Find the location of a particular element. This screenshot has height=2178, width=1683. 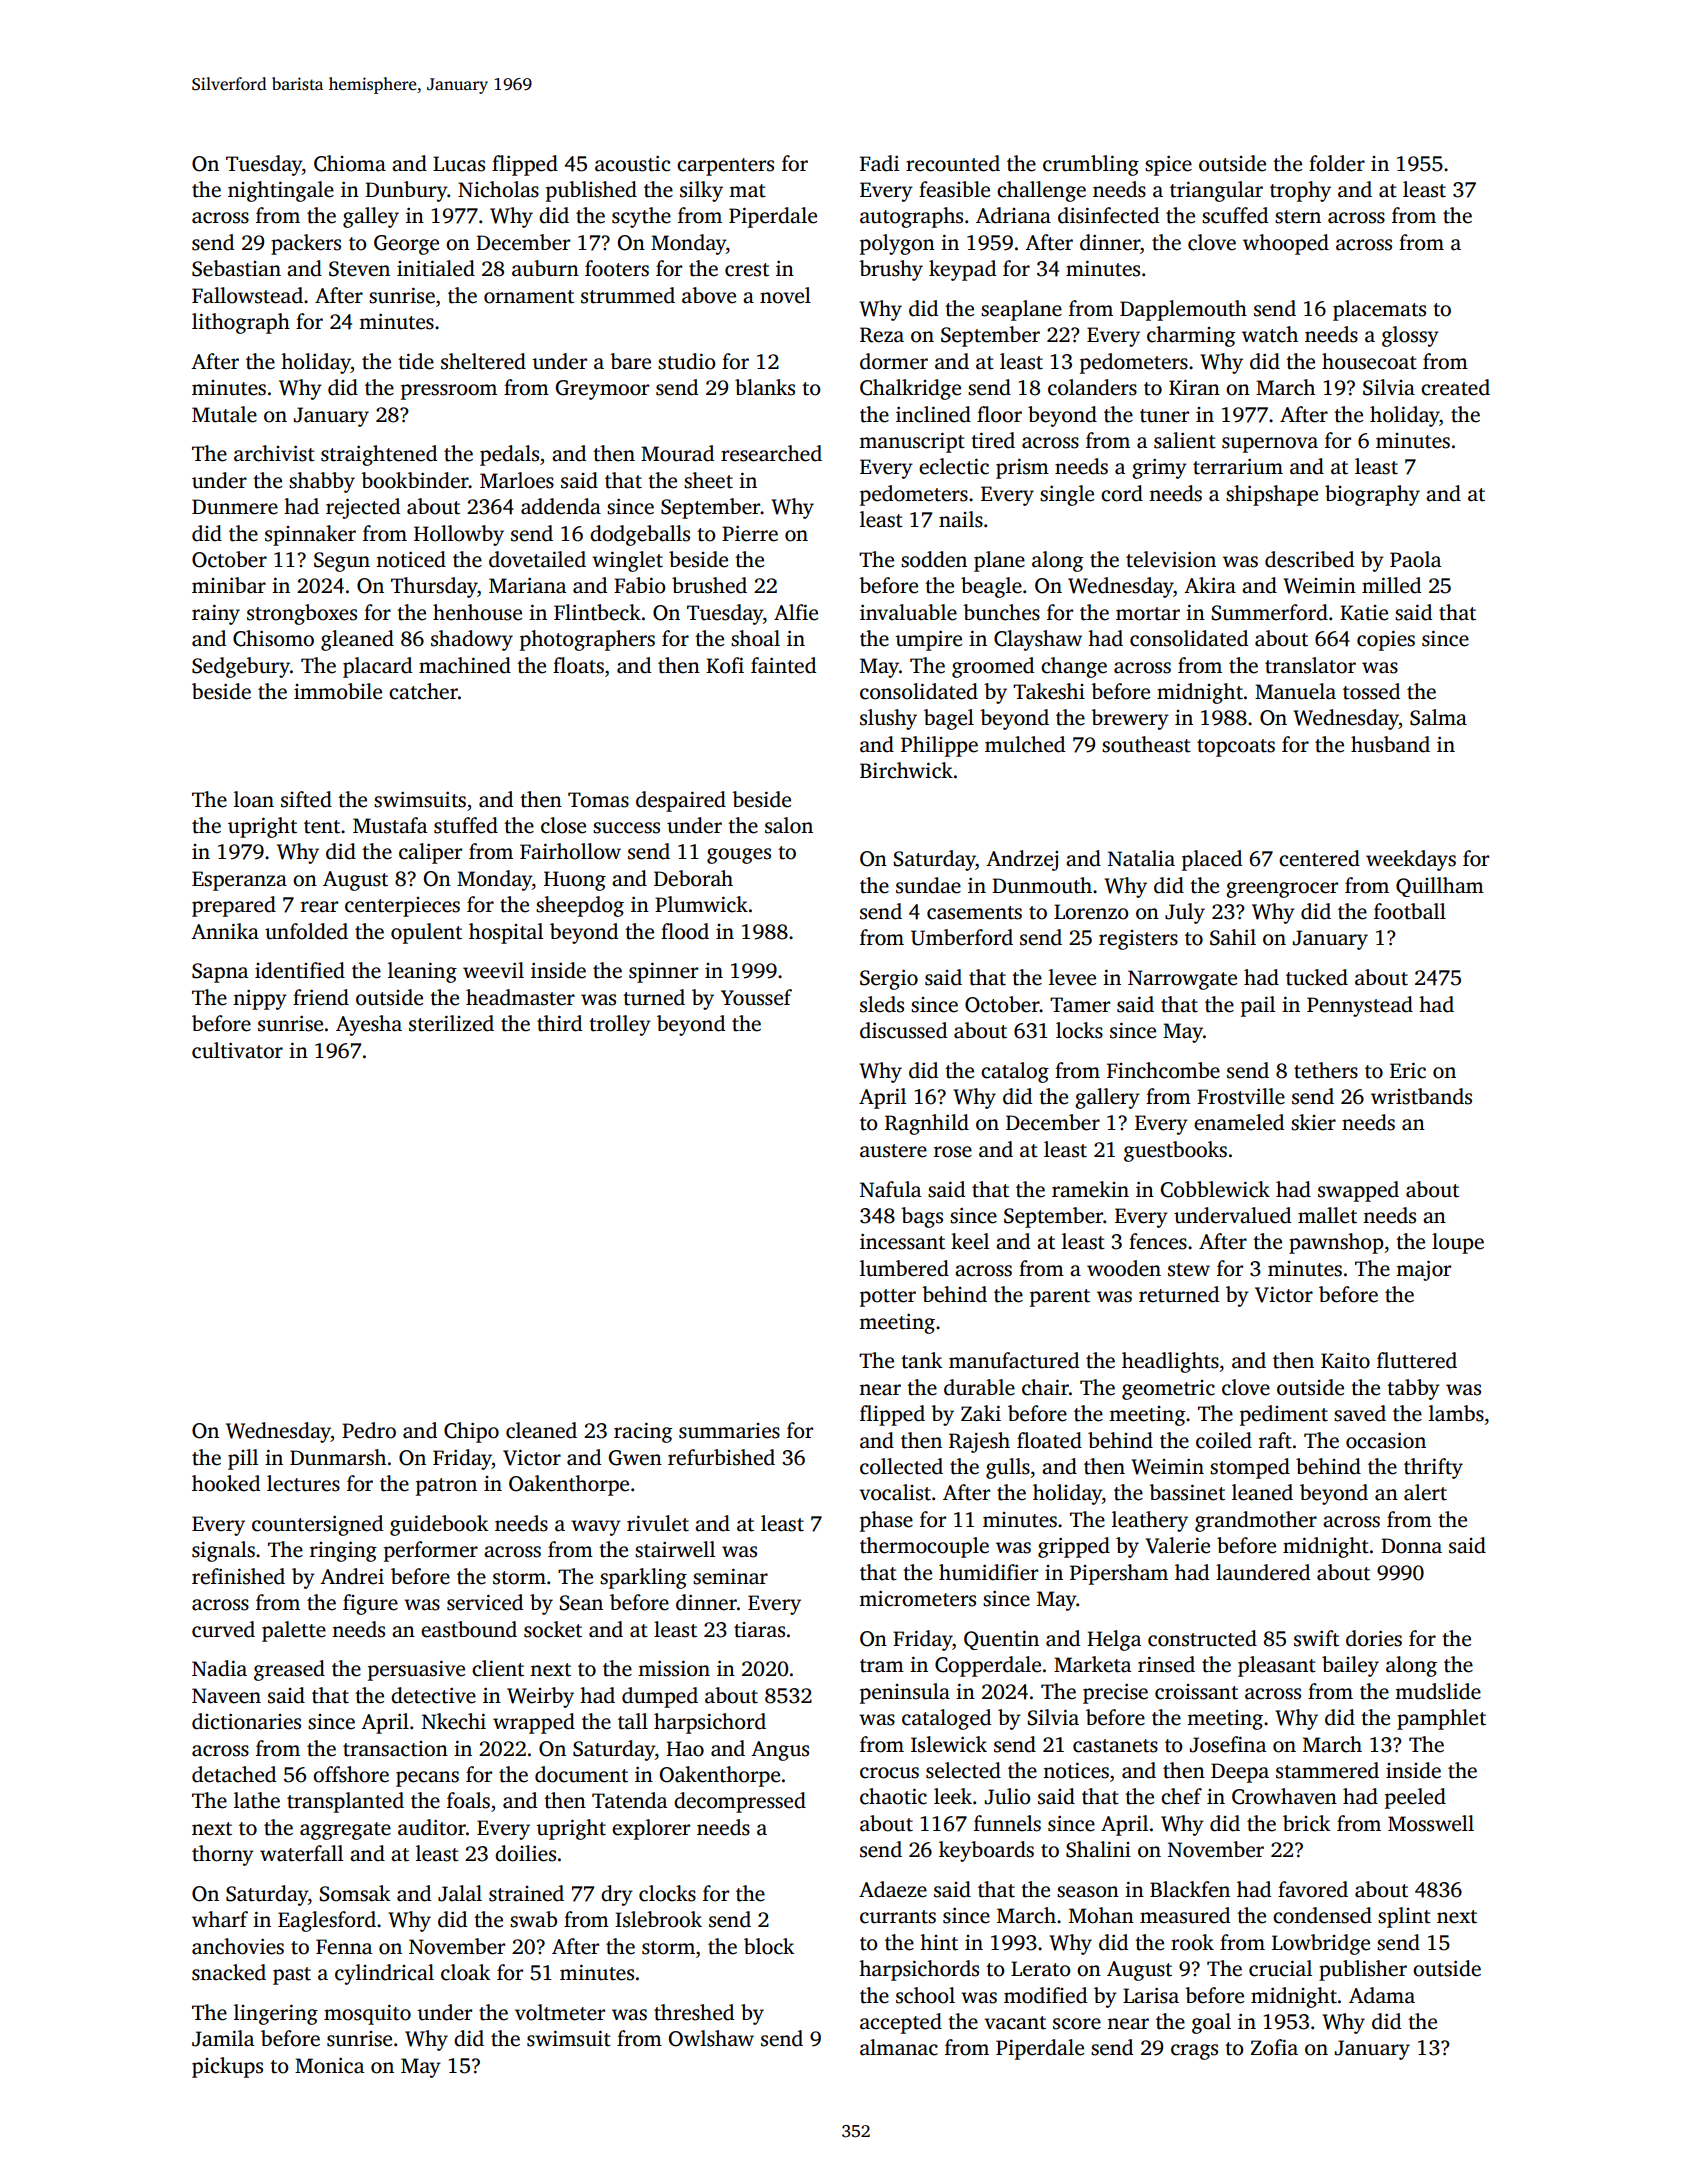

Owlshaw is located at coordinates (711, 2038).
